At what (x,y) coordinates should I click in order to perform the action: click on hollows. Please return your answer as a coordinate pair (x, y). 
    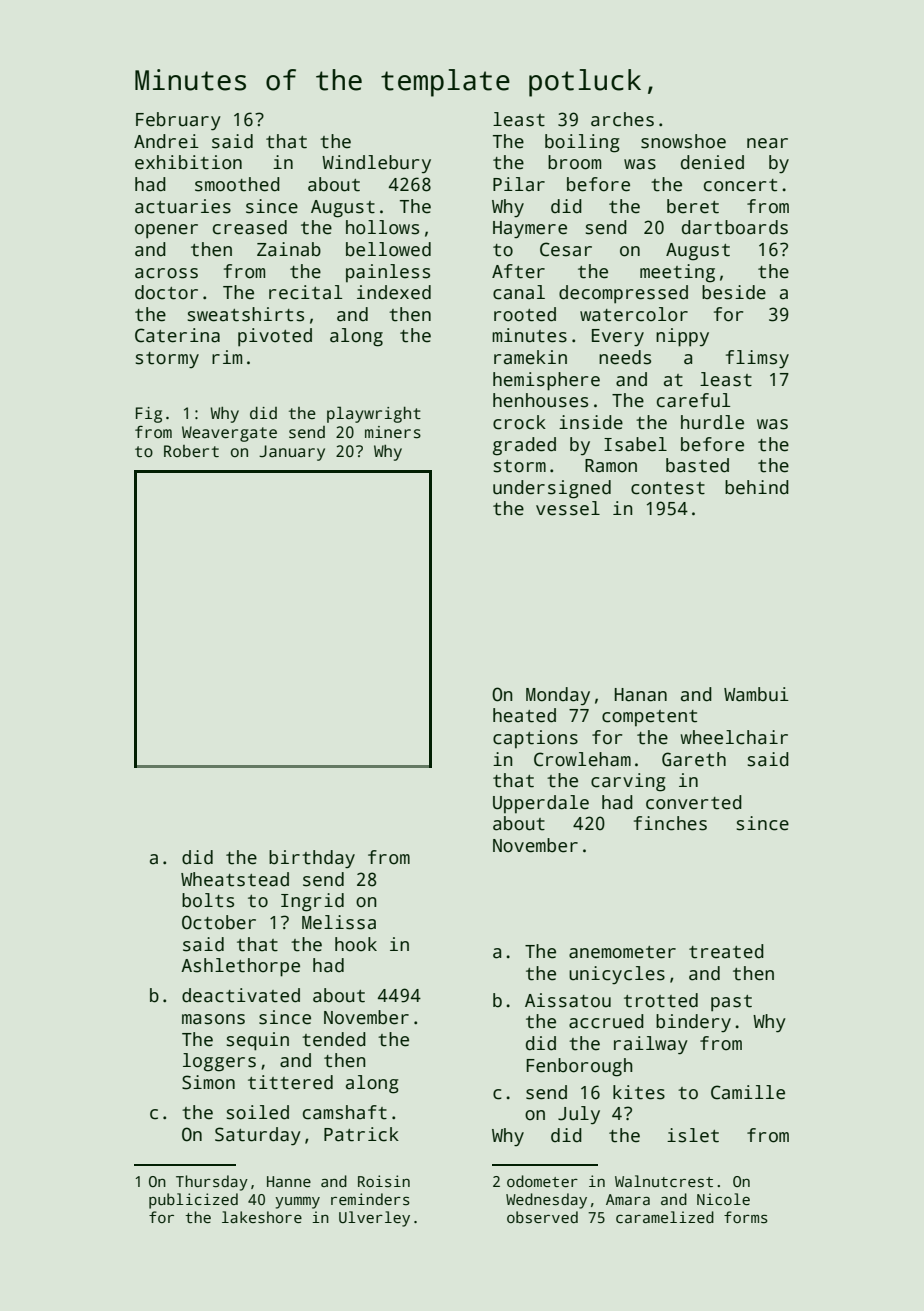
    Looking at the image, I should click on (382, 227).
